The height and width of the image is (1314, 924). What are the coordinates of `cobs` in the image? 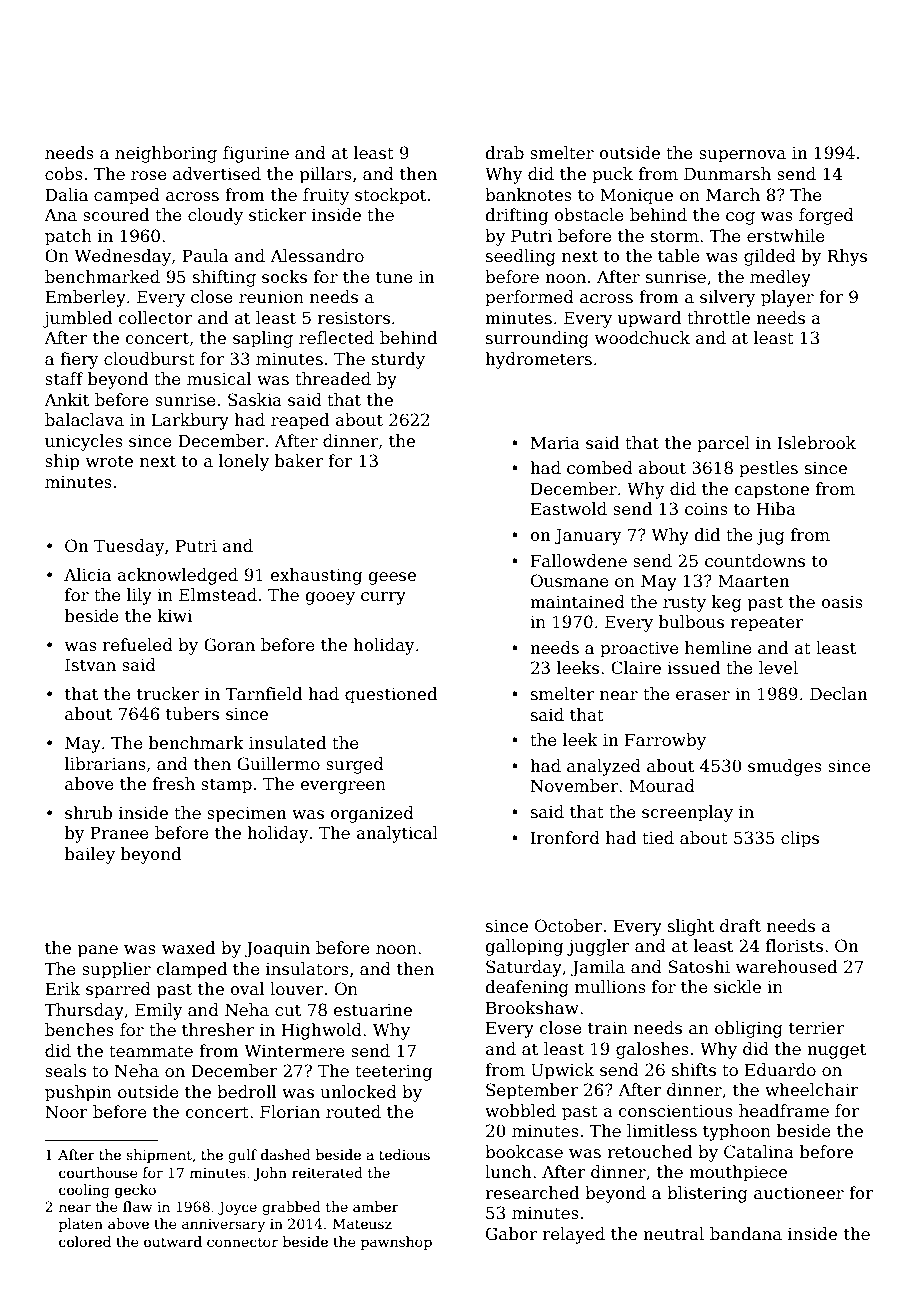 It's located at (64, 174).
